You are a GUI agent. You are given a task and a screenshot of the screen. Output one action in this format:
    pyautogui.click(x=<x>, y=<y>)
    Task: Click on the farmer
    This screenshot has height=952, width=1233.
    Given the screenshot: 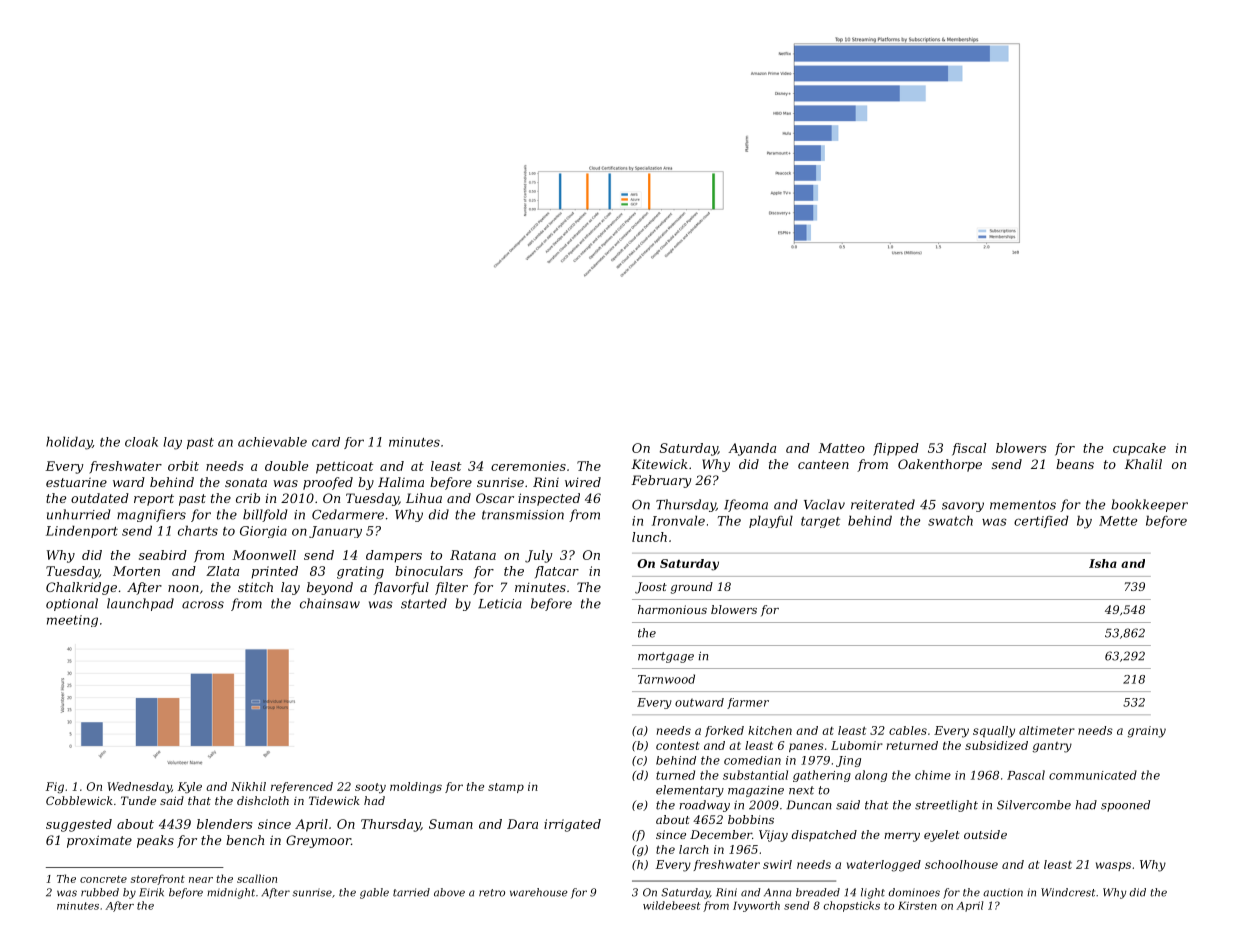 What is the action you would take?
    pyautogui.click(x=748, y=703)
